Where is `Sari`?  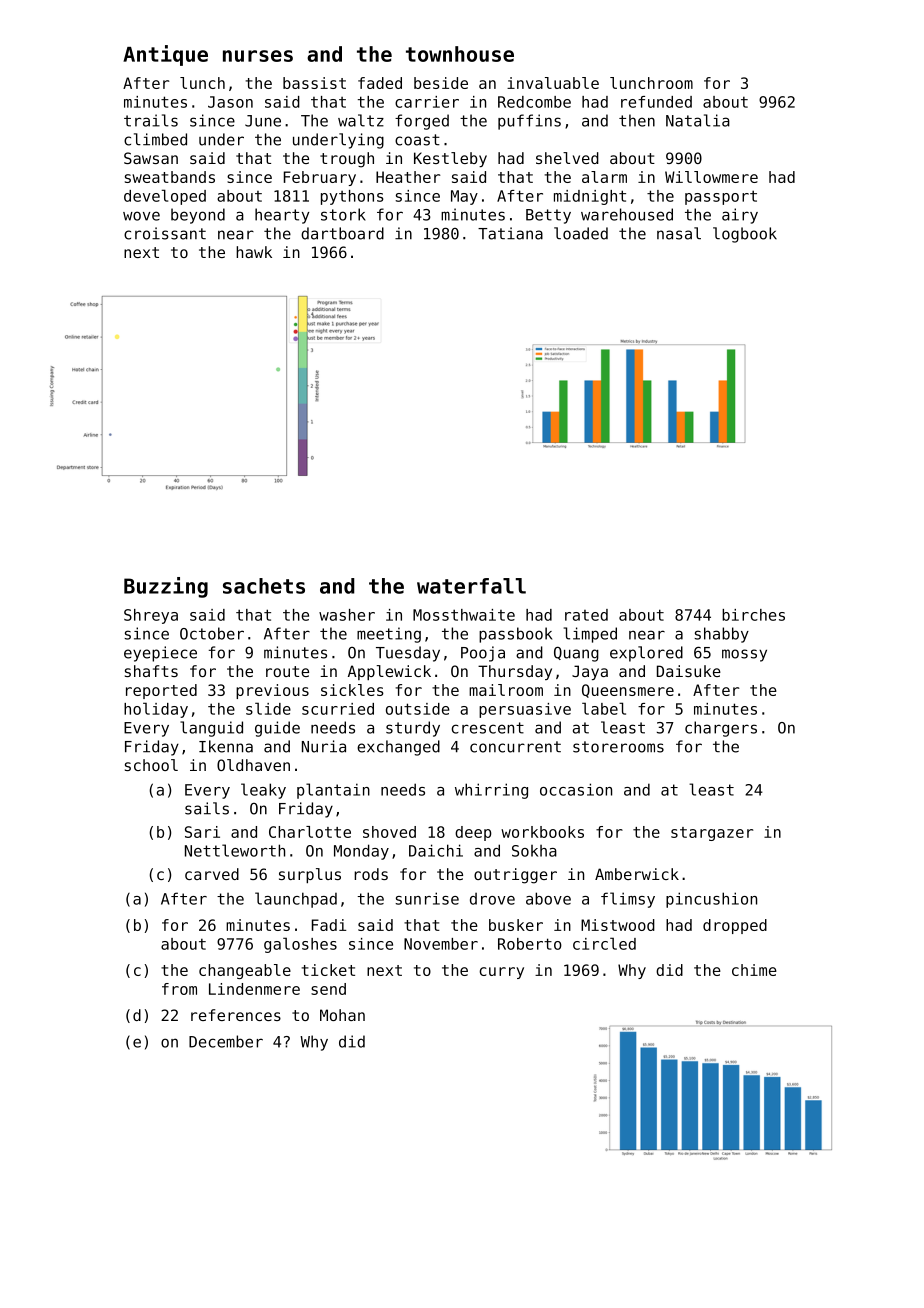
Sari is located at coordinates (202, 832).
